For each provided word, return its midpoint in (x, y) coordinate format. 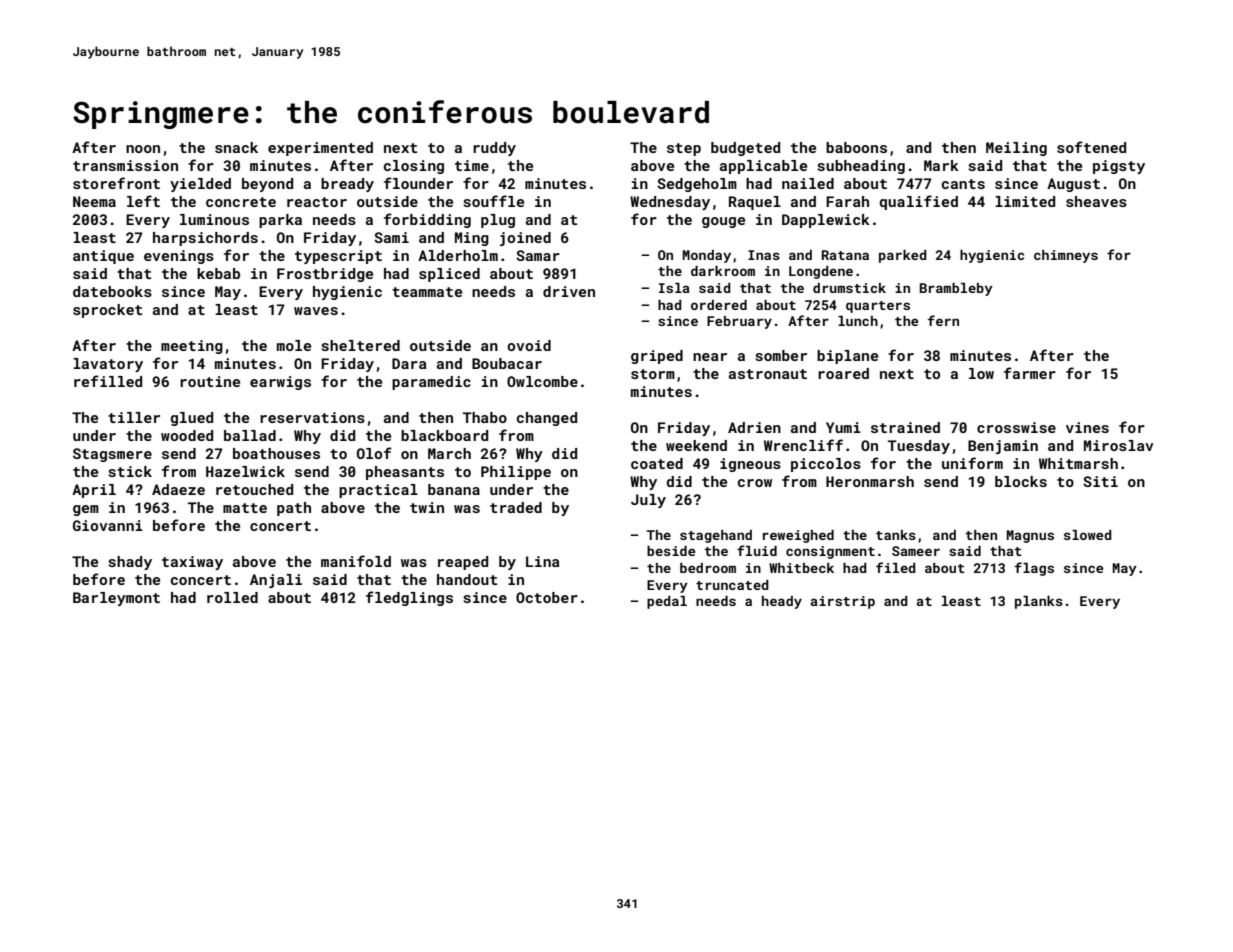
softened (1091, 147)
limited (1025, 201)
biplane (847, 357)
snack (236, 147)
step (684, 149)
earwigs (280, 383)
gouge (723, 222)
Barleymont (116, 599)
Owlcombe (542, 381)
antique (103, 257)
